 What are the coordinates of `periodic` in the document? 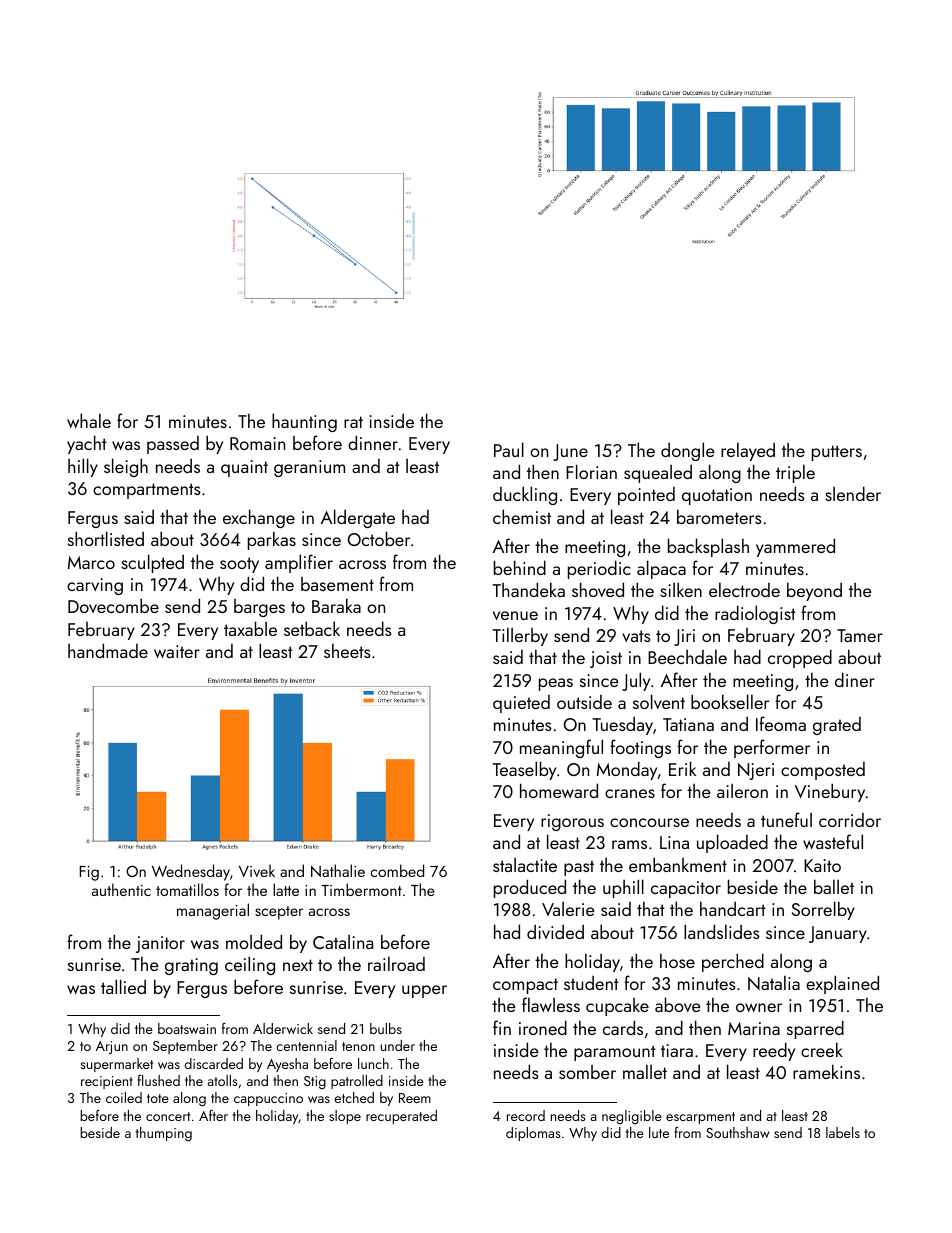 It's located at (599, 569).
